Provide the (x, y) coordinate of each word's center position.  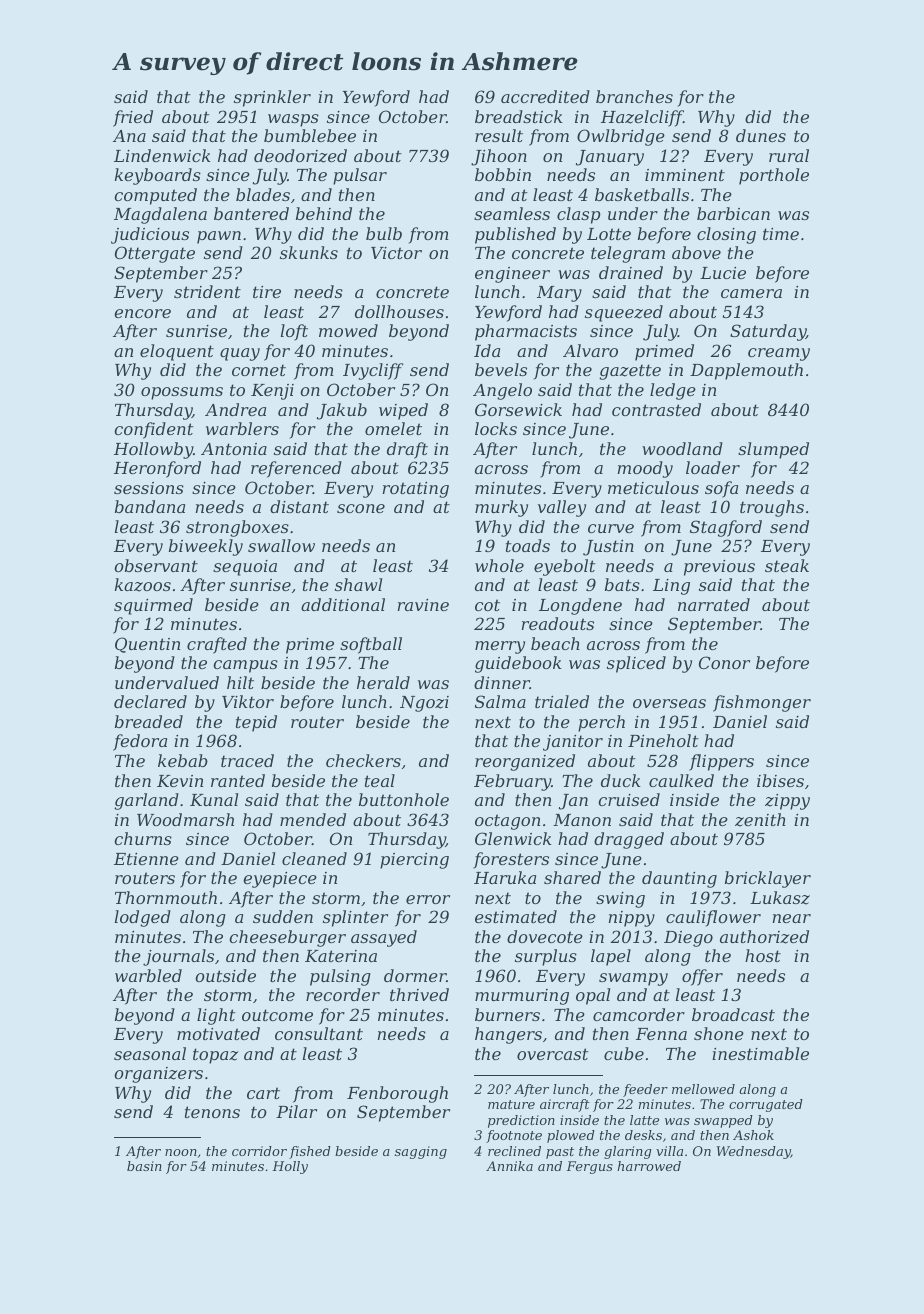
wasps (293, 120)
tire (267, 292)
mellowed (703, 1089)
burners (507, 1014)
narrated (714, 604)
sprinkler (272, 98)
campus (245, 666)
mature (511, 1104)
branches (634, 96)
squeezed (624, 313)
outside (225, 975)
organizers (158, 1075)
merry (500, 647)
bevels (501, 369)
